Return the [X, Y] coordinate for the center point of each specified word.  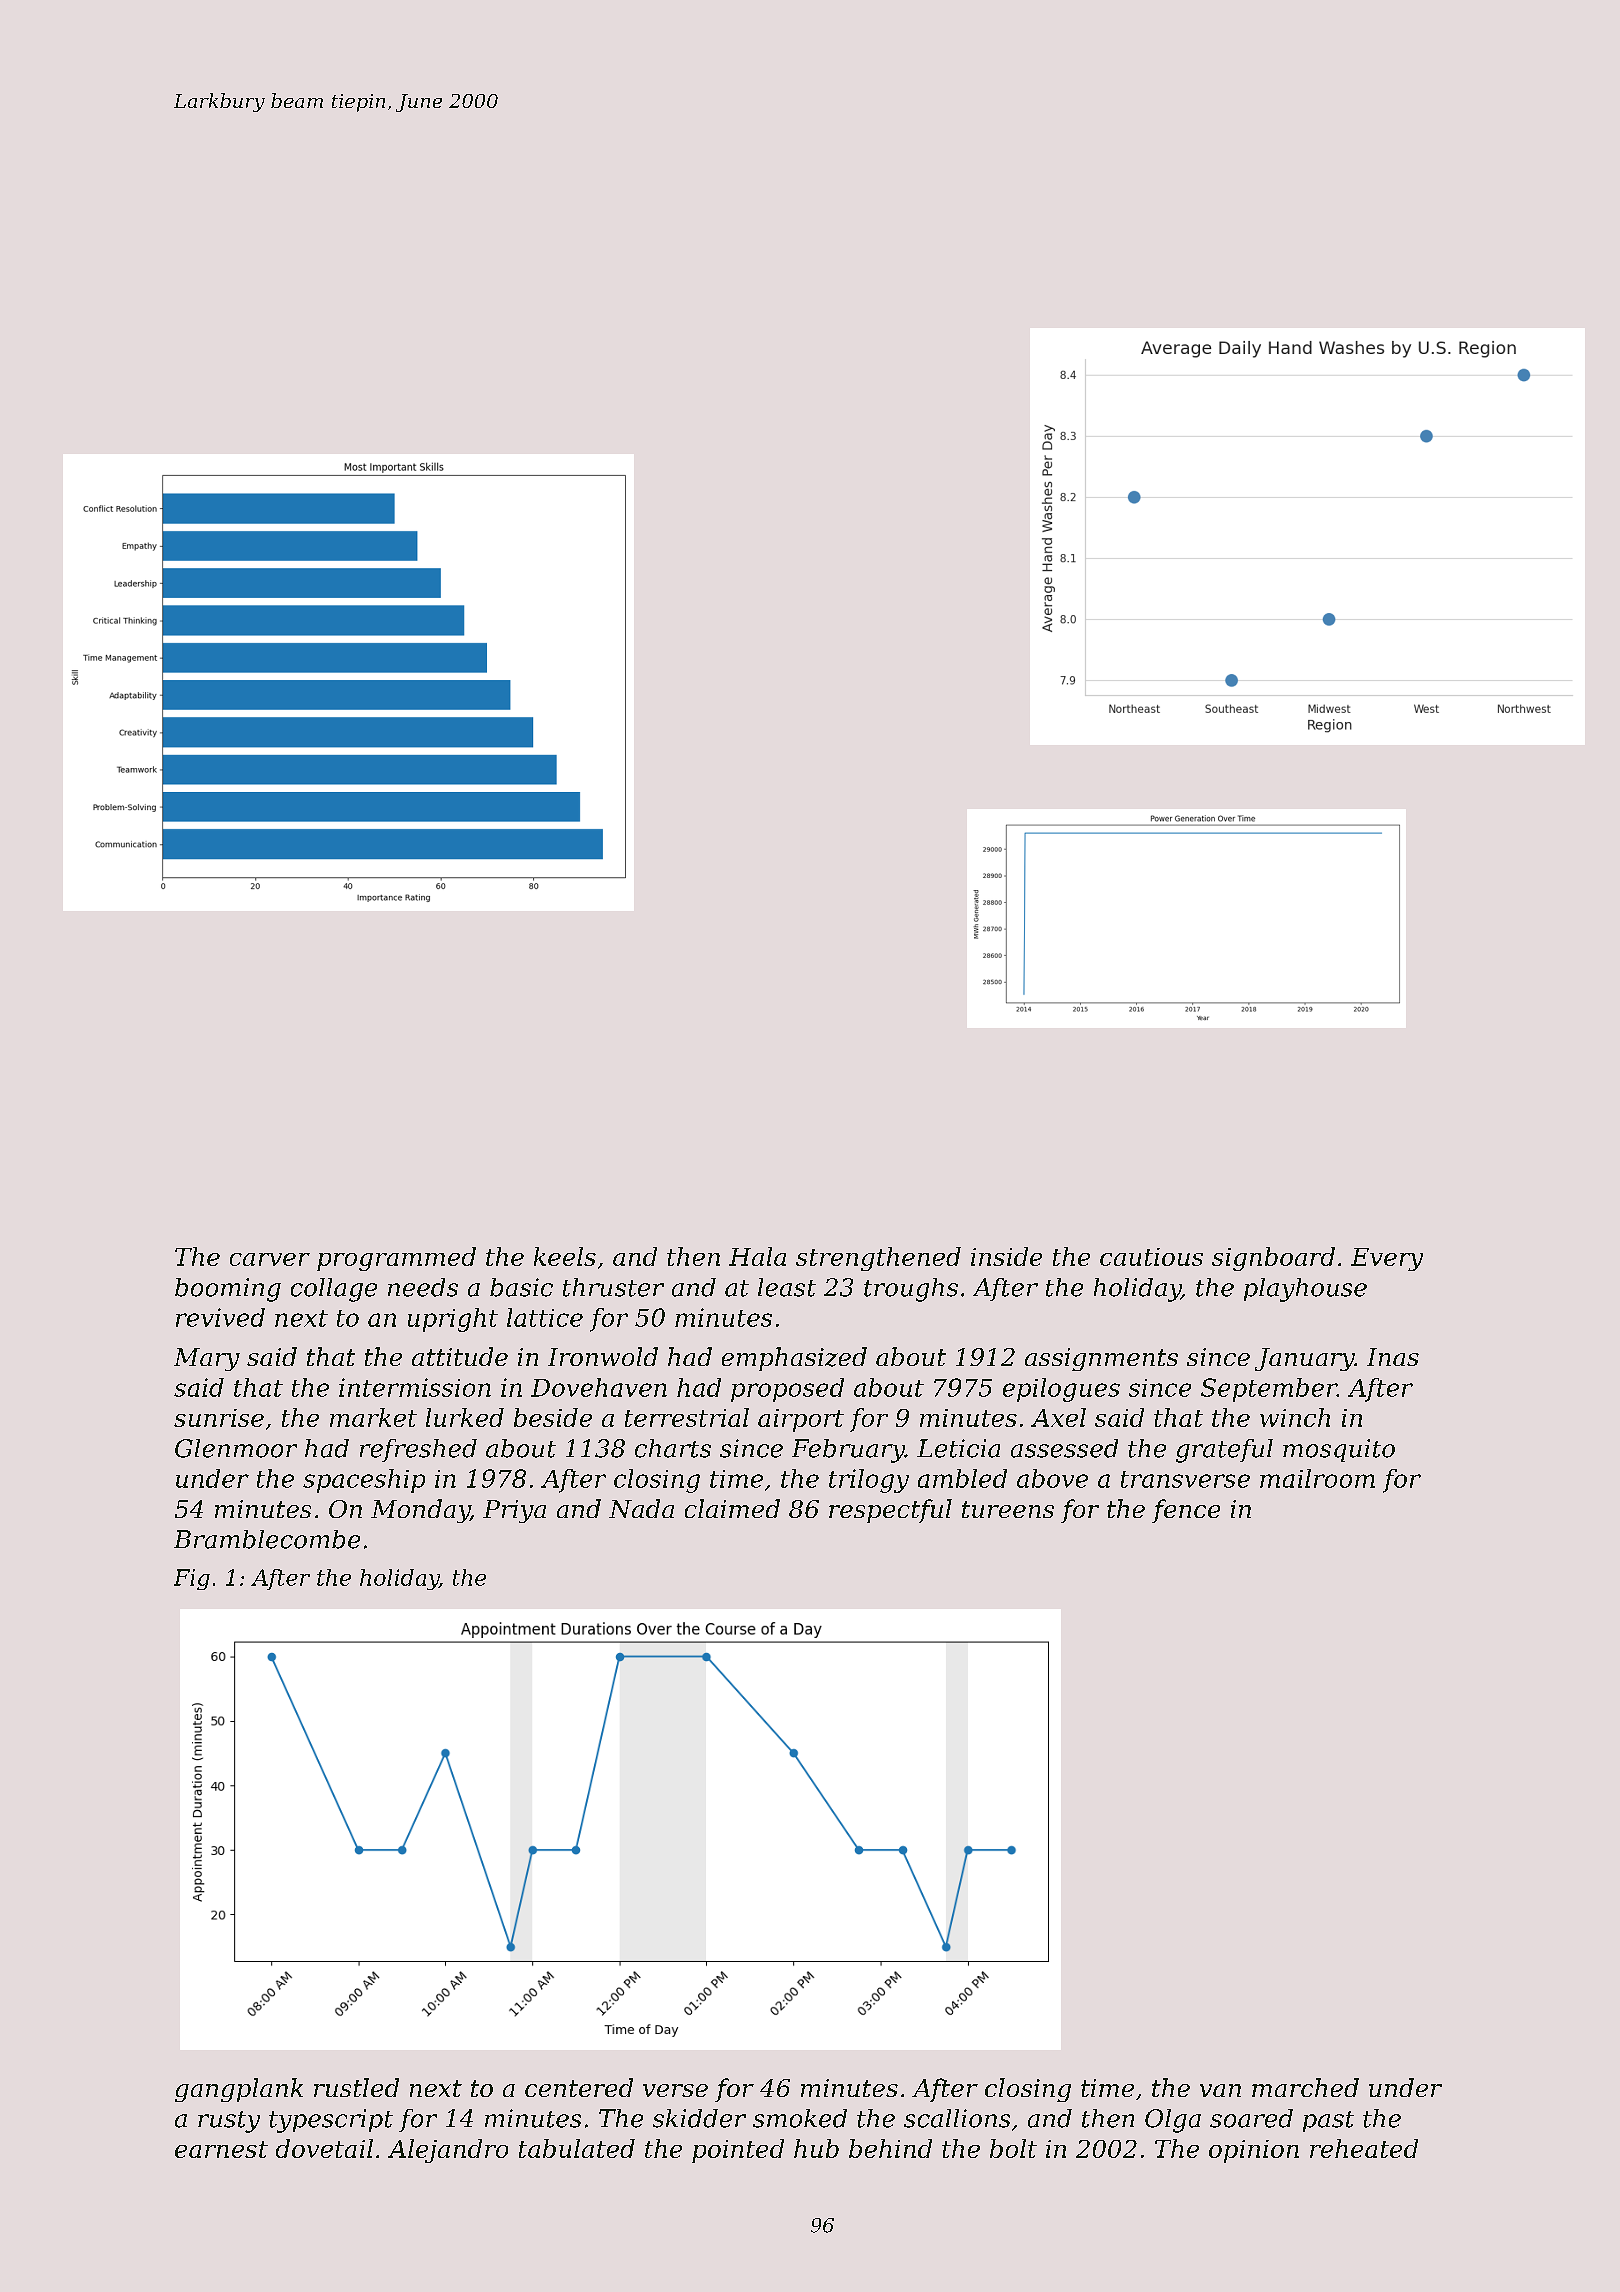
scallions [957, 2118]
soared [1251, 2118]
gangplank [239, 2090]
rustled [356, 2087]
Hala [757, 1256]
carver [270, 1259]
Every [1387, 1259]
